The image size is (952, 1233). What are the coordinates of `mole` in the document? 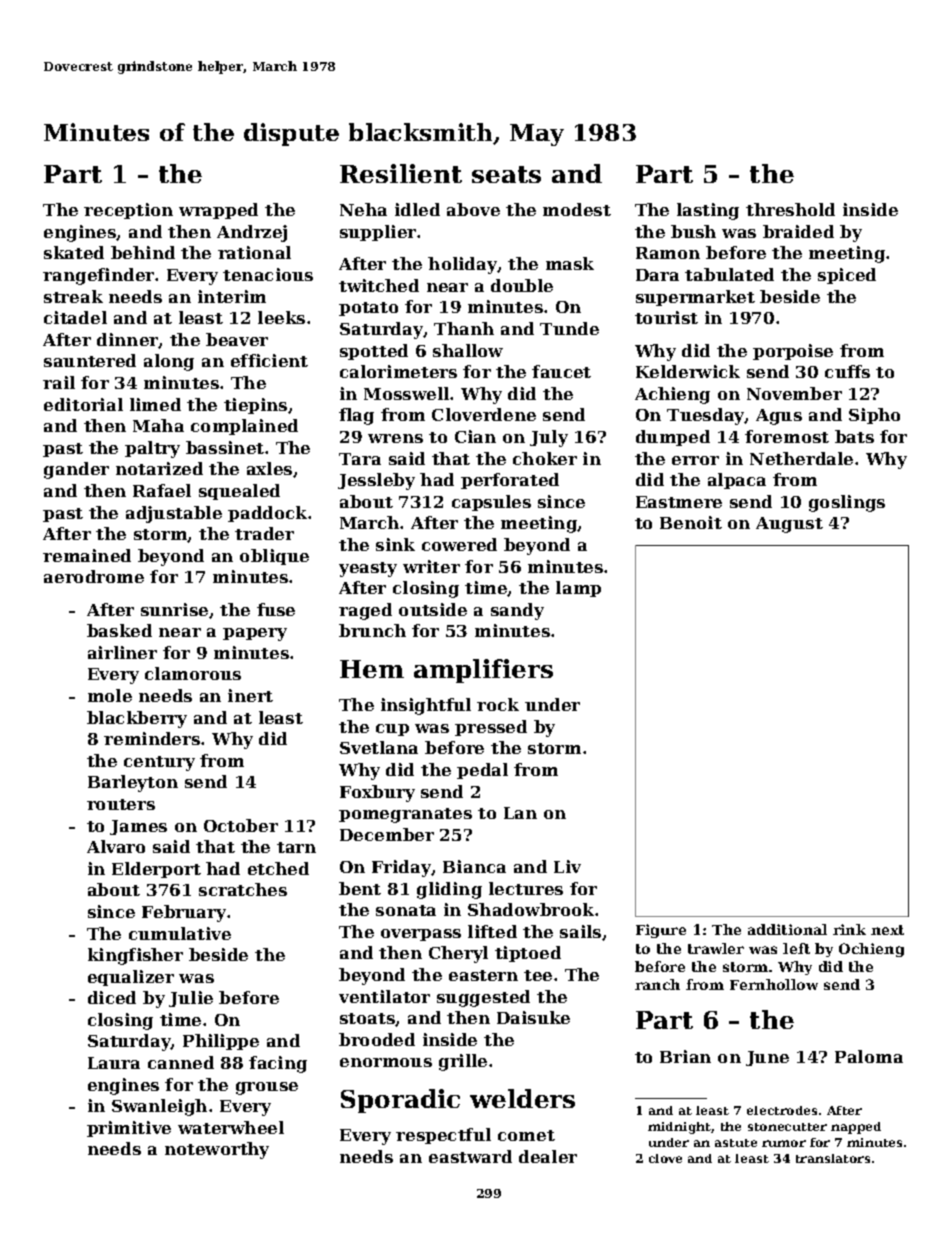 It's located at (110, 695).
